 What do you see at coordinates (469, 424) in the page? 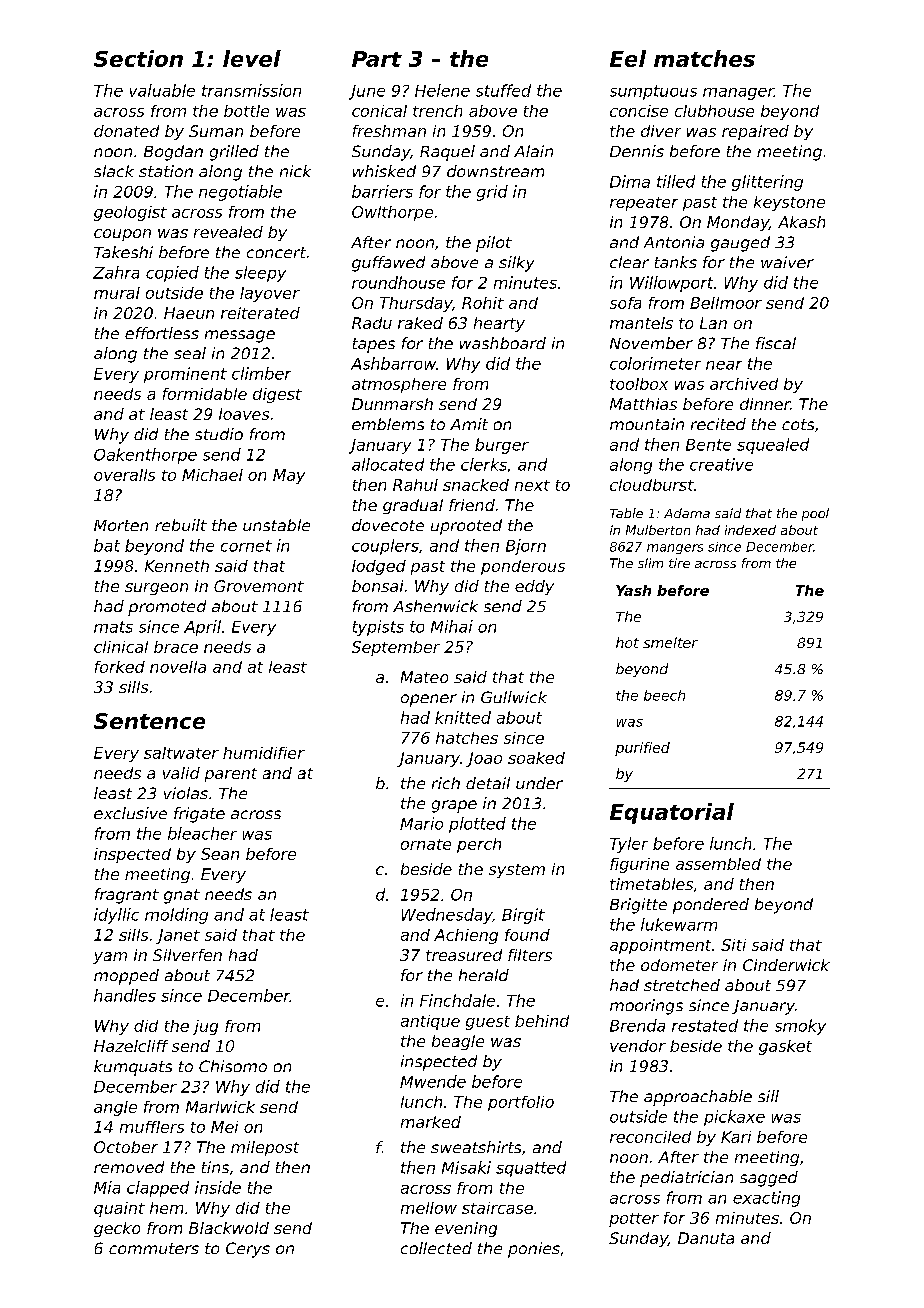
I see `Amit` at bounding box center [469, 424].
